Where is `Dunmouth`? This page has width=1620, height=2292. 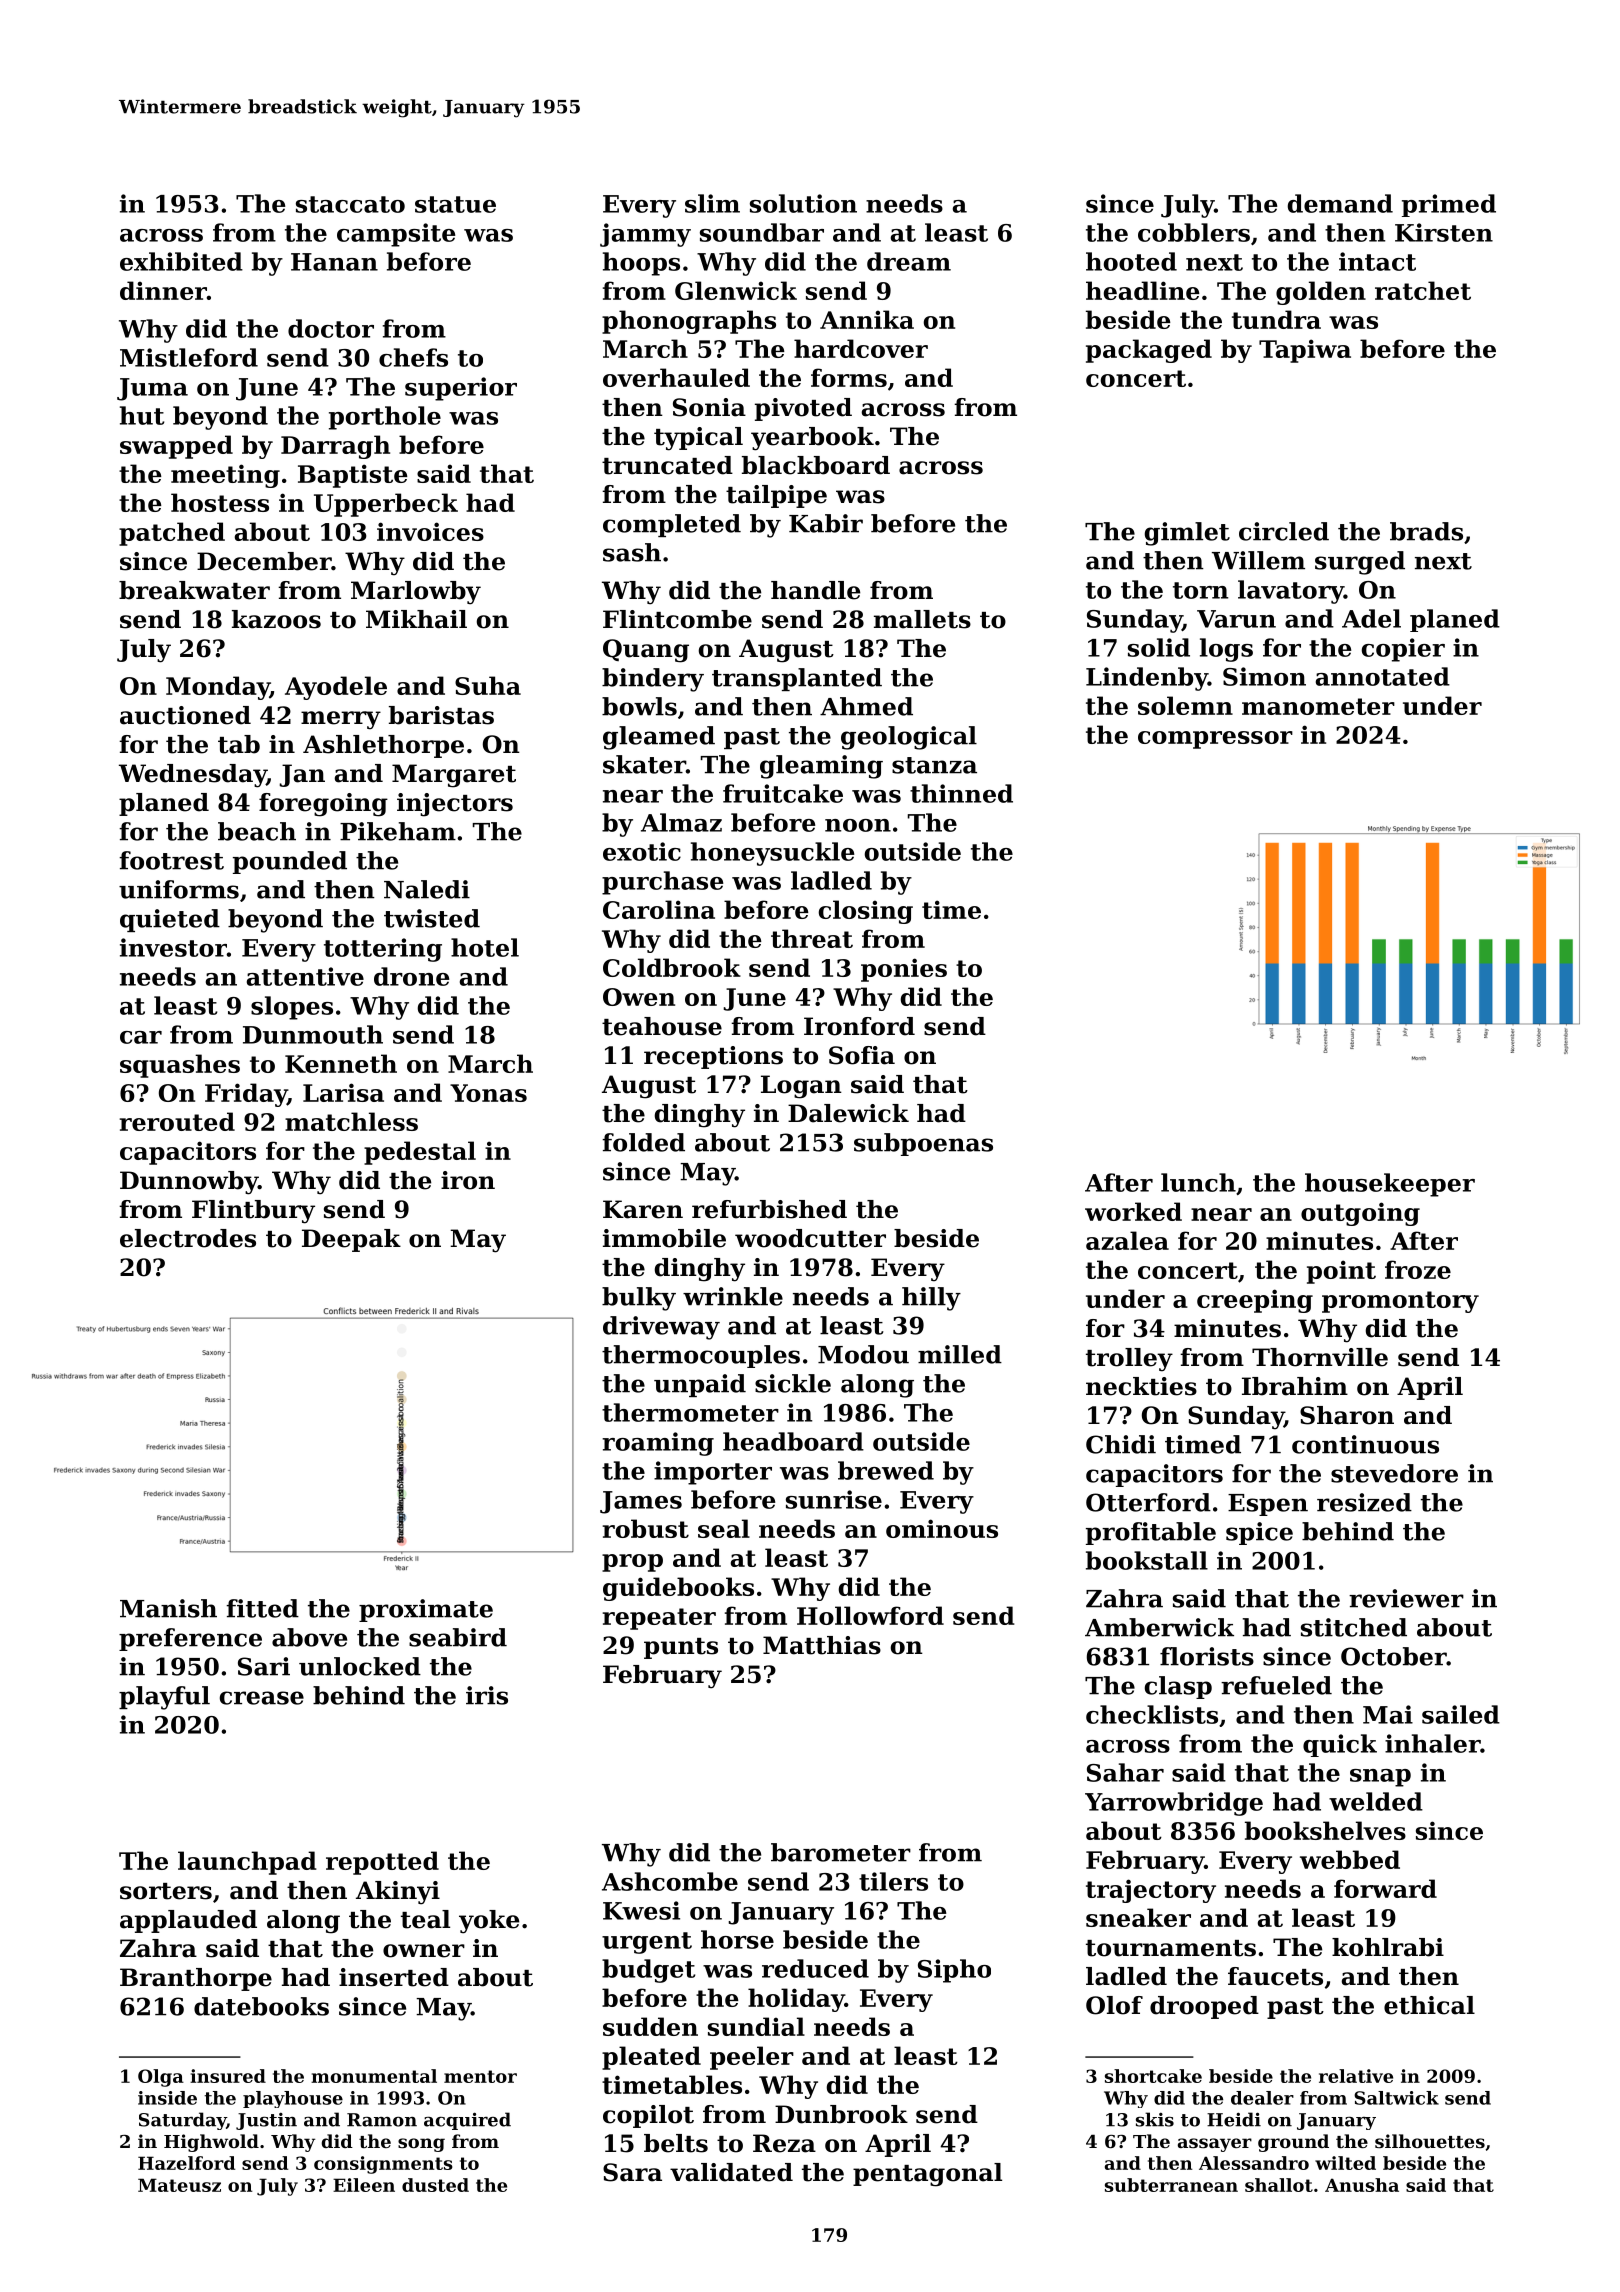 Dunmouth is located at coordinates (313, 1034).
